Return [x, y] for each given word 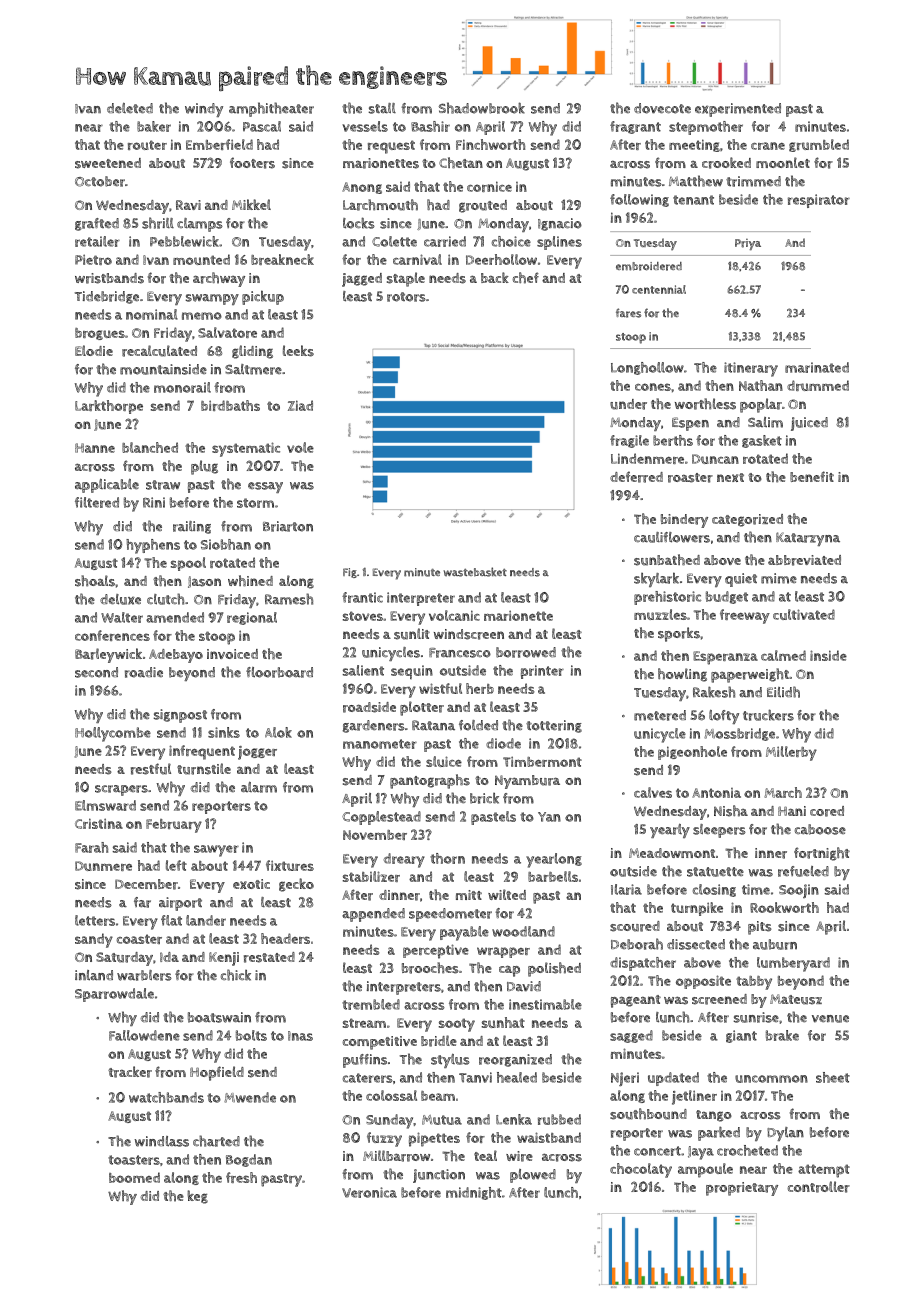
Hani [792, 811]
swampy [212, 299]
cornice [489, 186]
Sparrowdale [114, 995]
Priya [748, 244]
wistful [440, 688]
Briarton [288, 526]
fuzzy [384, 1139]
